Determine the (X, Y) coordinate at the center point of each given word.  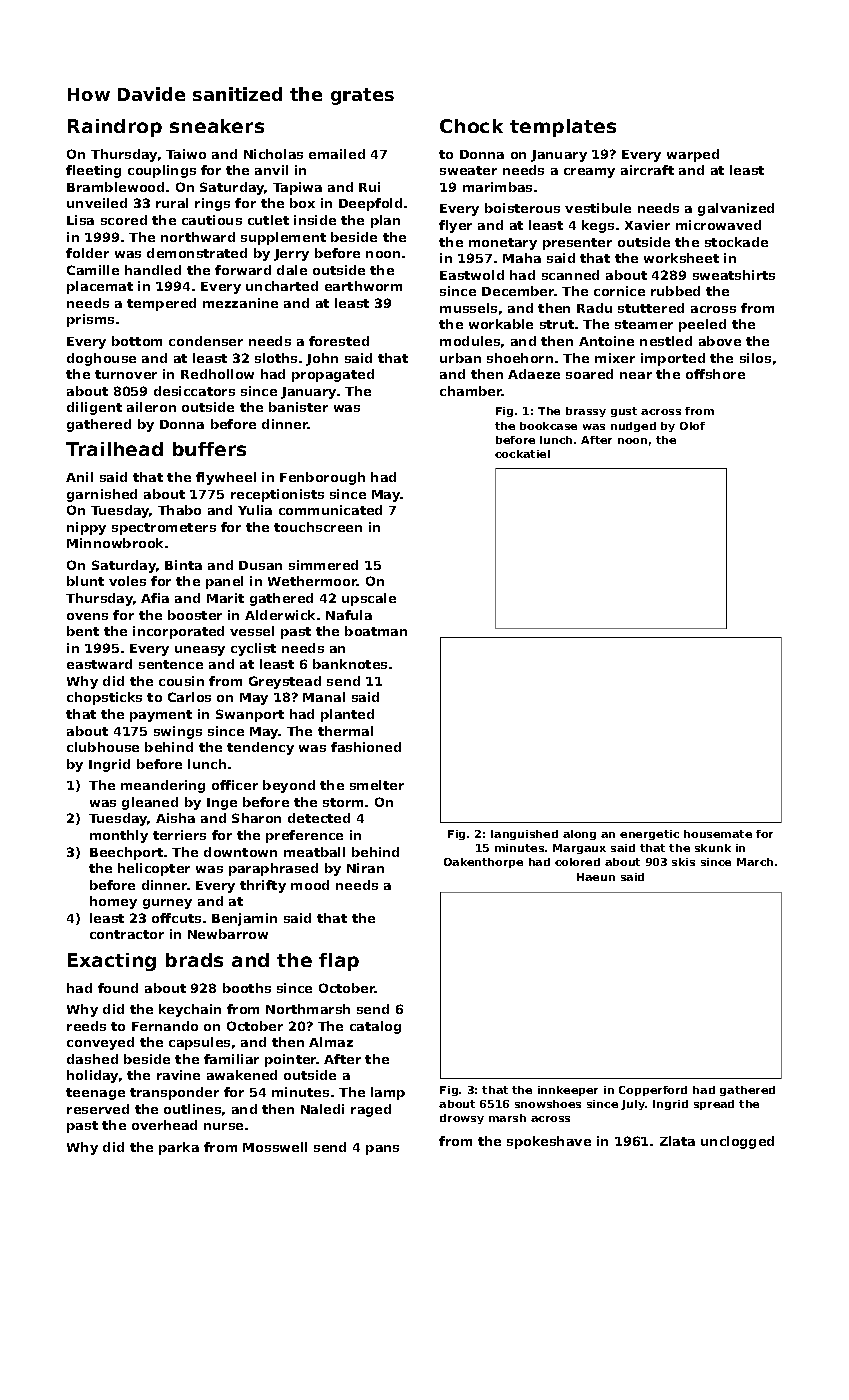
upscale (369, 599)
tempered (161, 304)
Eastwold (472, 275)
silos (755, 358)
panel (224, 582)
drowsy (462, 1119)
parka (179, 1148)
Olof (692, 426)
